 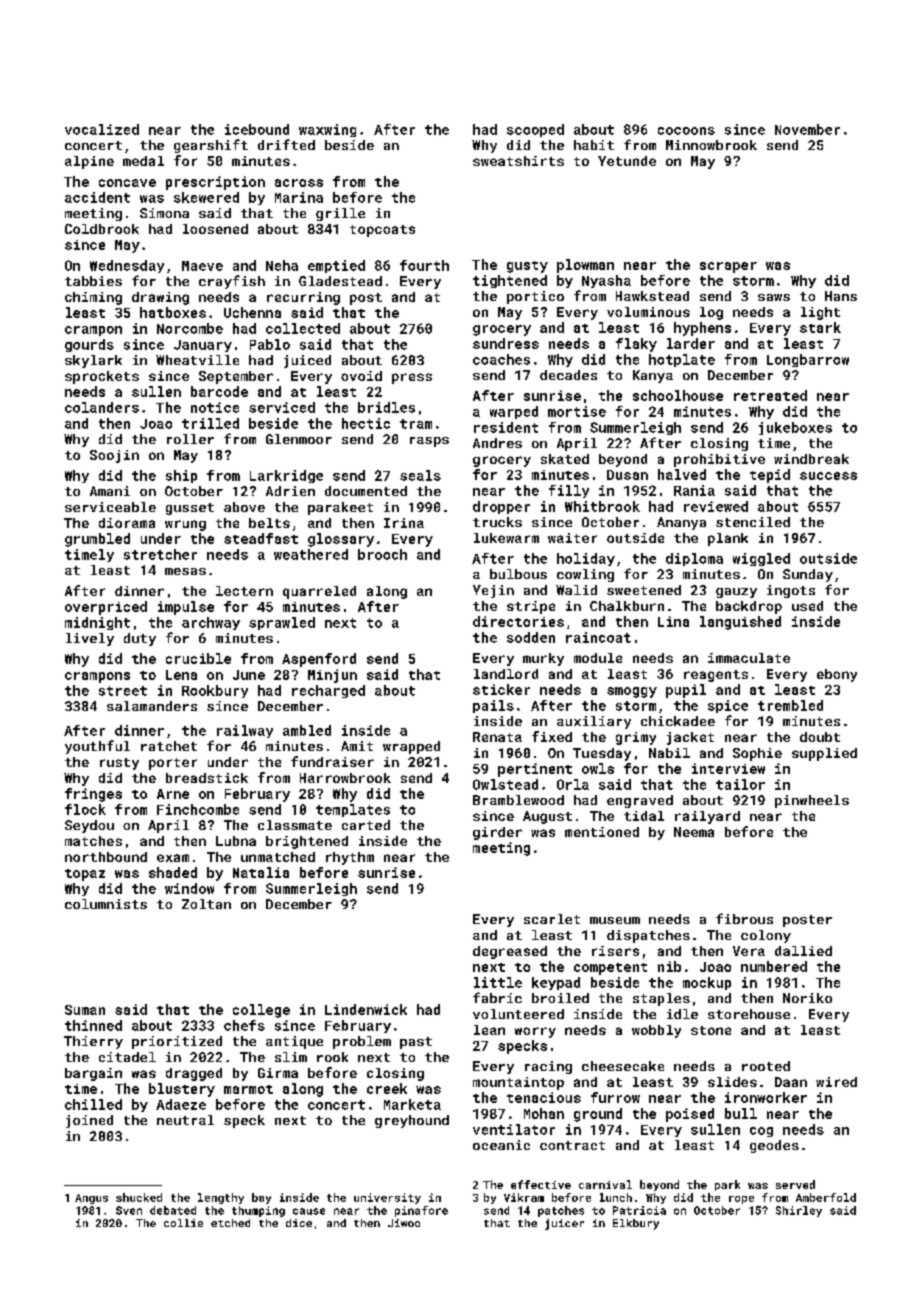 What do you see at coordinates (140, 639) in the screenshot?
I see `duty` at bounding box center [140, 639].
